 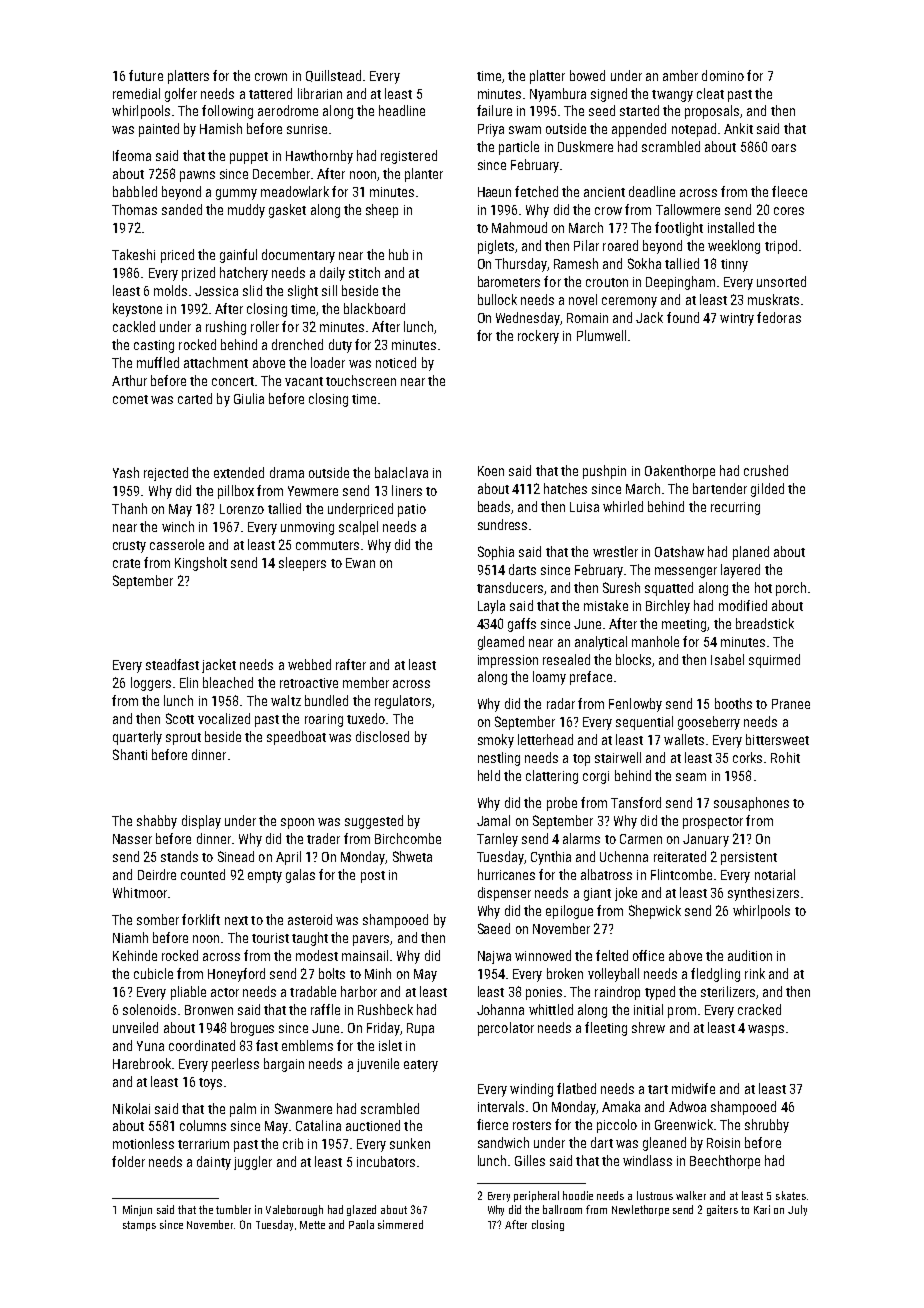 I want to click on palm, so click(x=243, y=1110).
